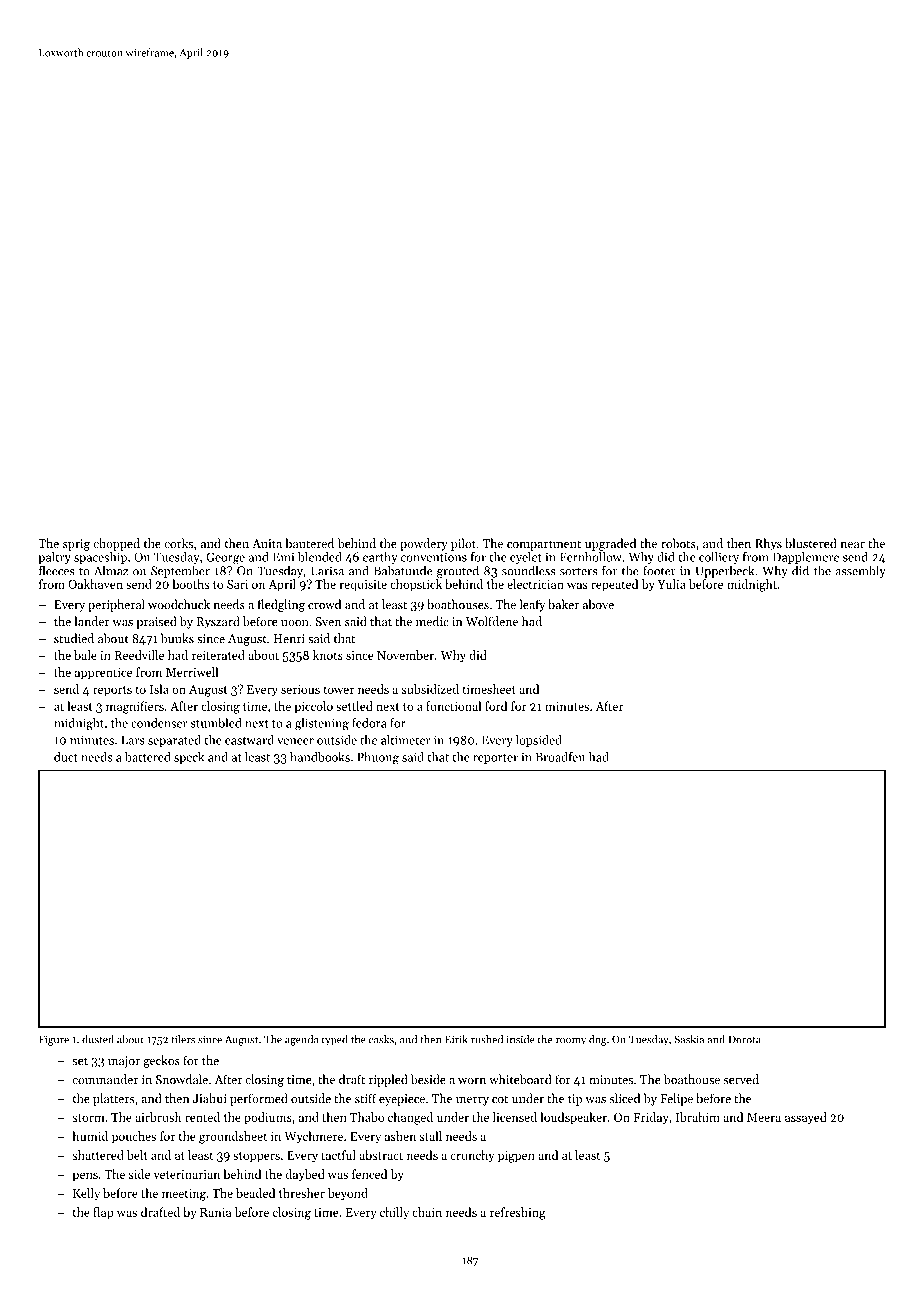  I want to click on assembly, so click(860, 571).
